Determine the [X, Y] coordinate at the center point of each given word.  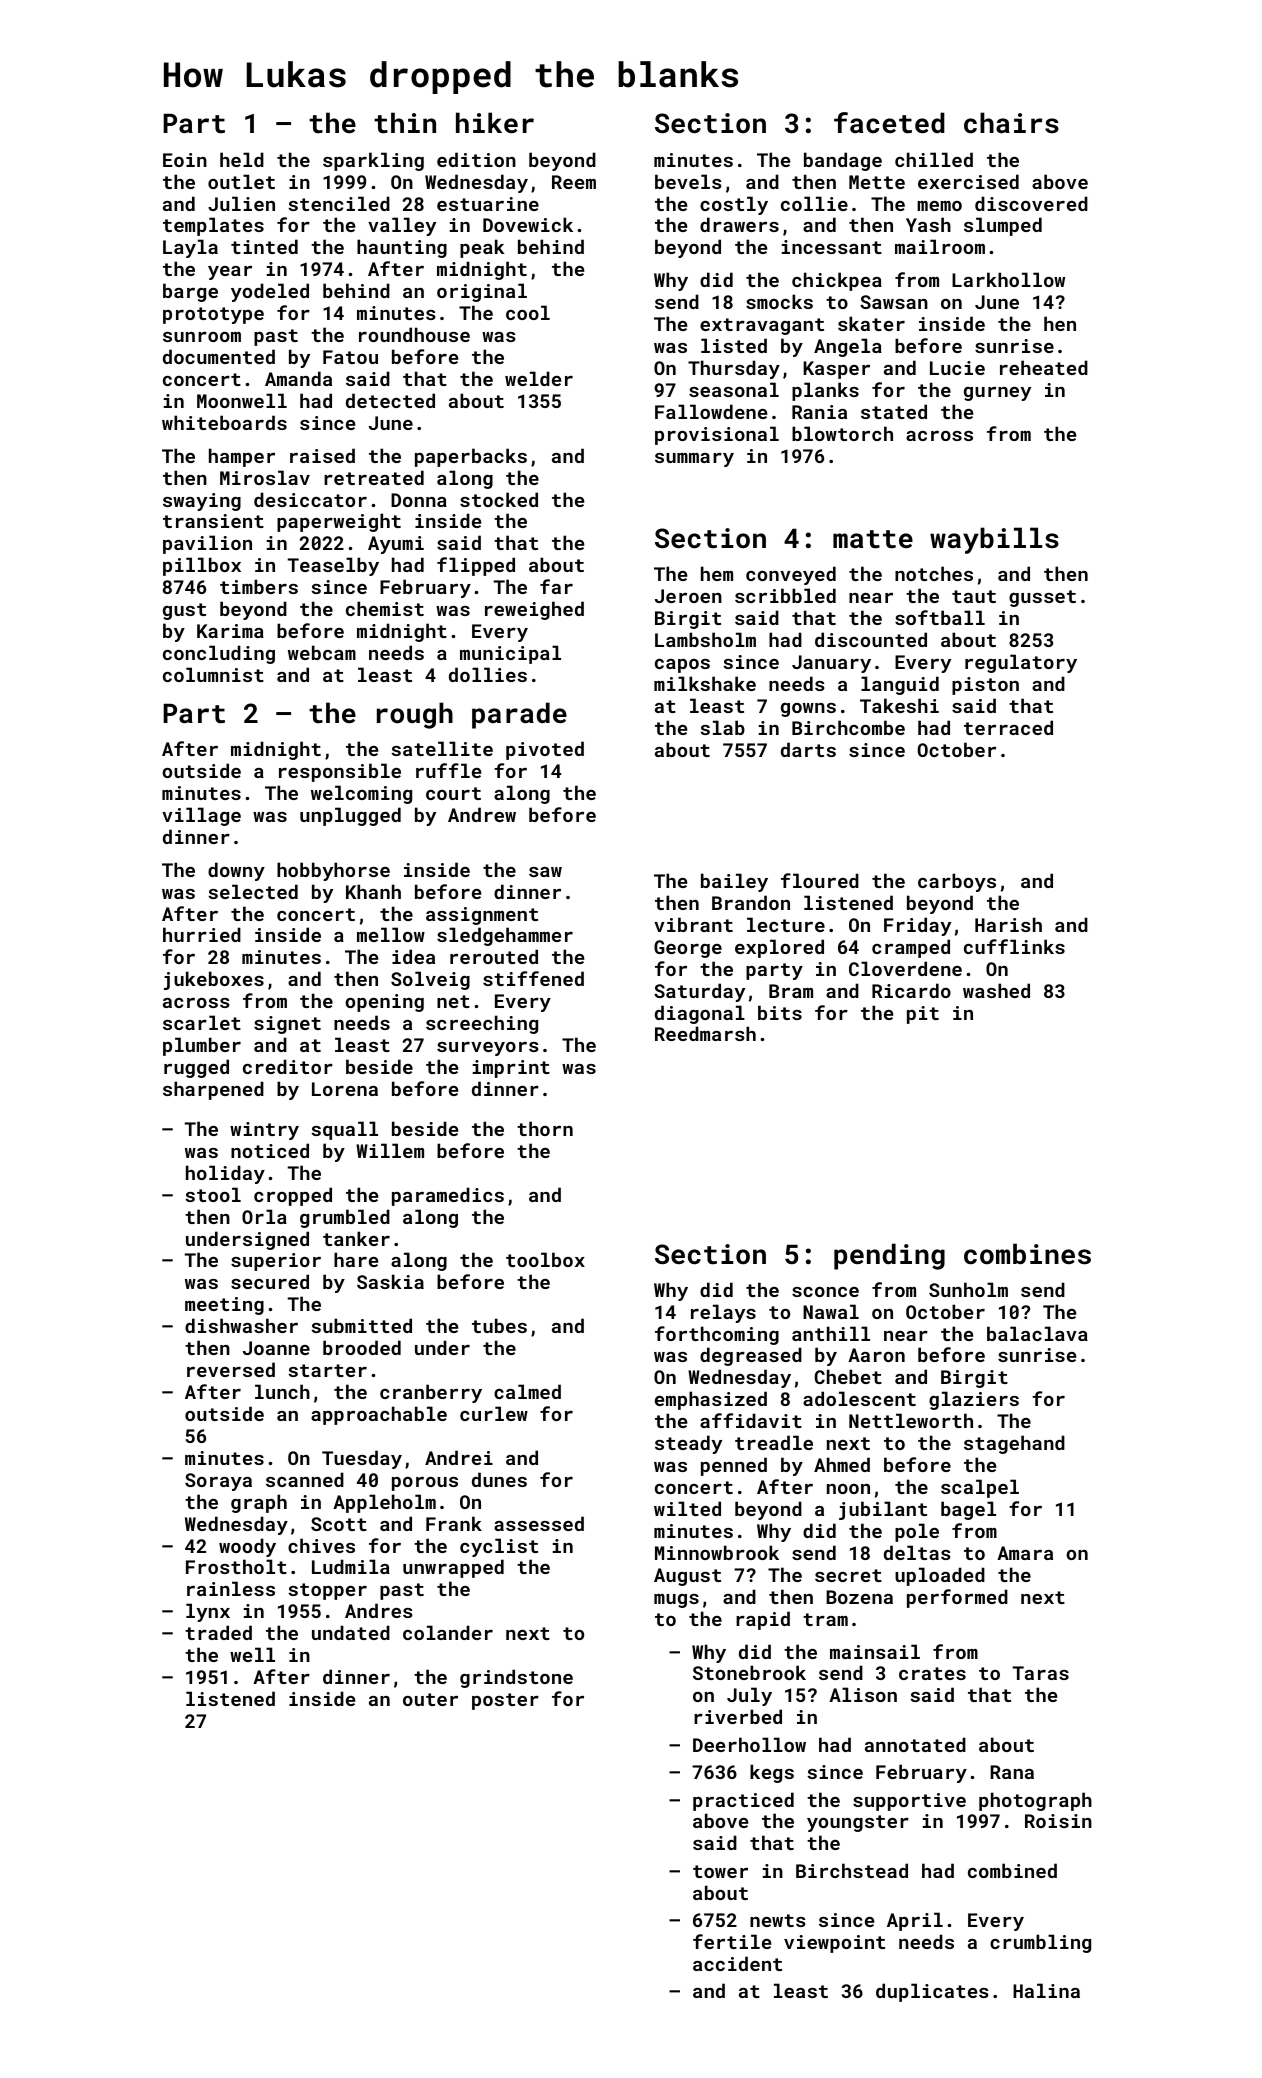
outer [430, 1699]
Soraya [218, 1482]
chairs [1011, 123]
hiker [495, 122]
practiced [743, 1801]
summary [694, 460]
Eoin [185, 160]
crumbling [1040, 1943]
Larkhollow [1008, 279]
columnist [213, 674]
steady [688, 1444]
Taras [1041, 1673]
